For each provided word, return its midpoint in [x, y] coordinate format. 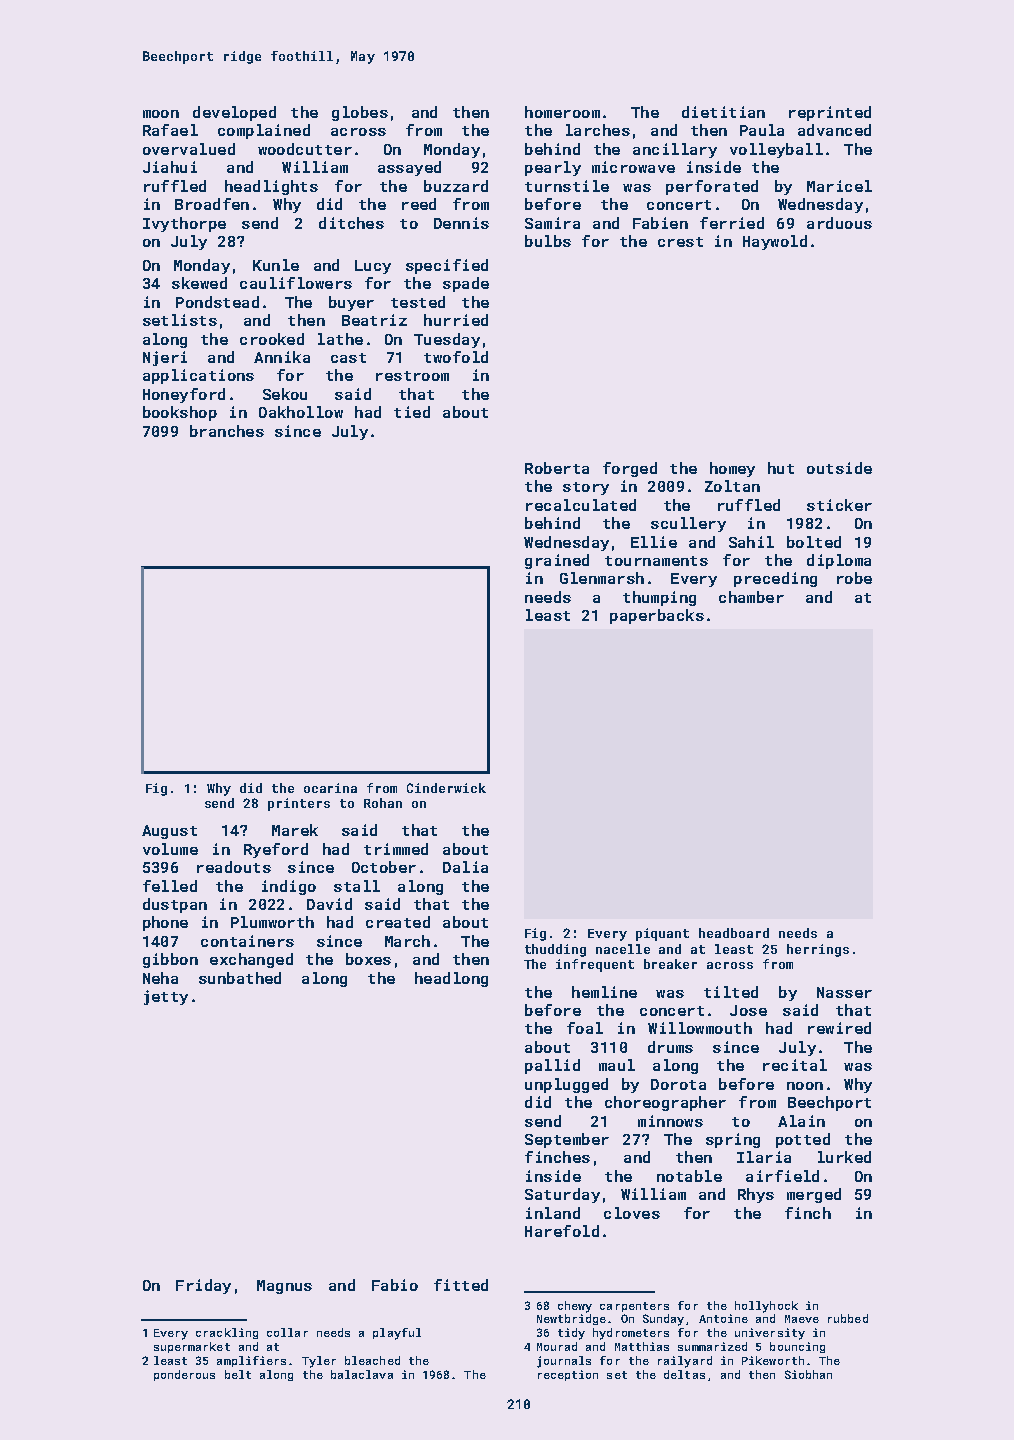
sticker [839, 505]
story [586, 488]
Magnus [284, 1287]
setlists [180, 320]
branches [227, 431]
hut [781, 468]
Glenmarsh [602, 578]
